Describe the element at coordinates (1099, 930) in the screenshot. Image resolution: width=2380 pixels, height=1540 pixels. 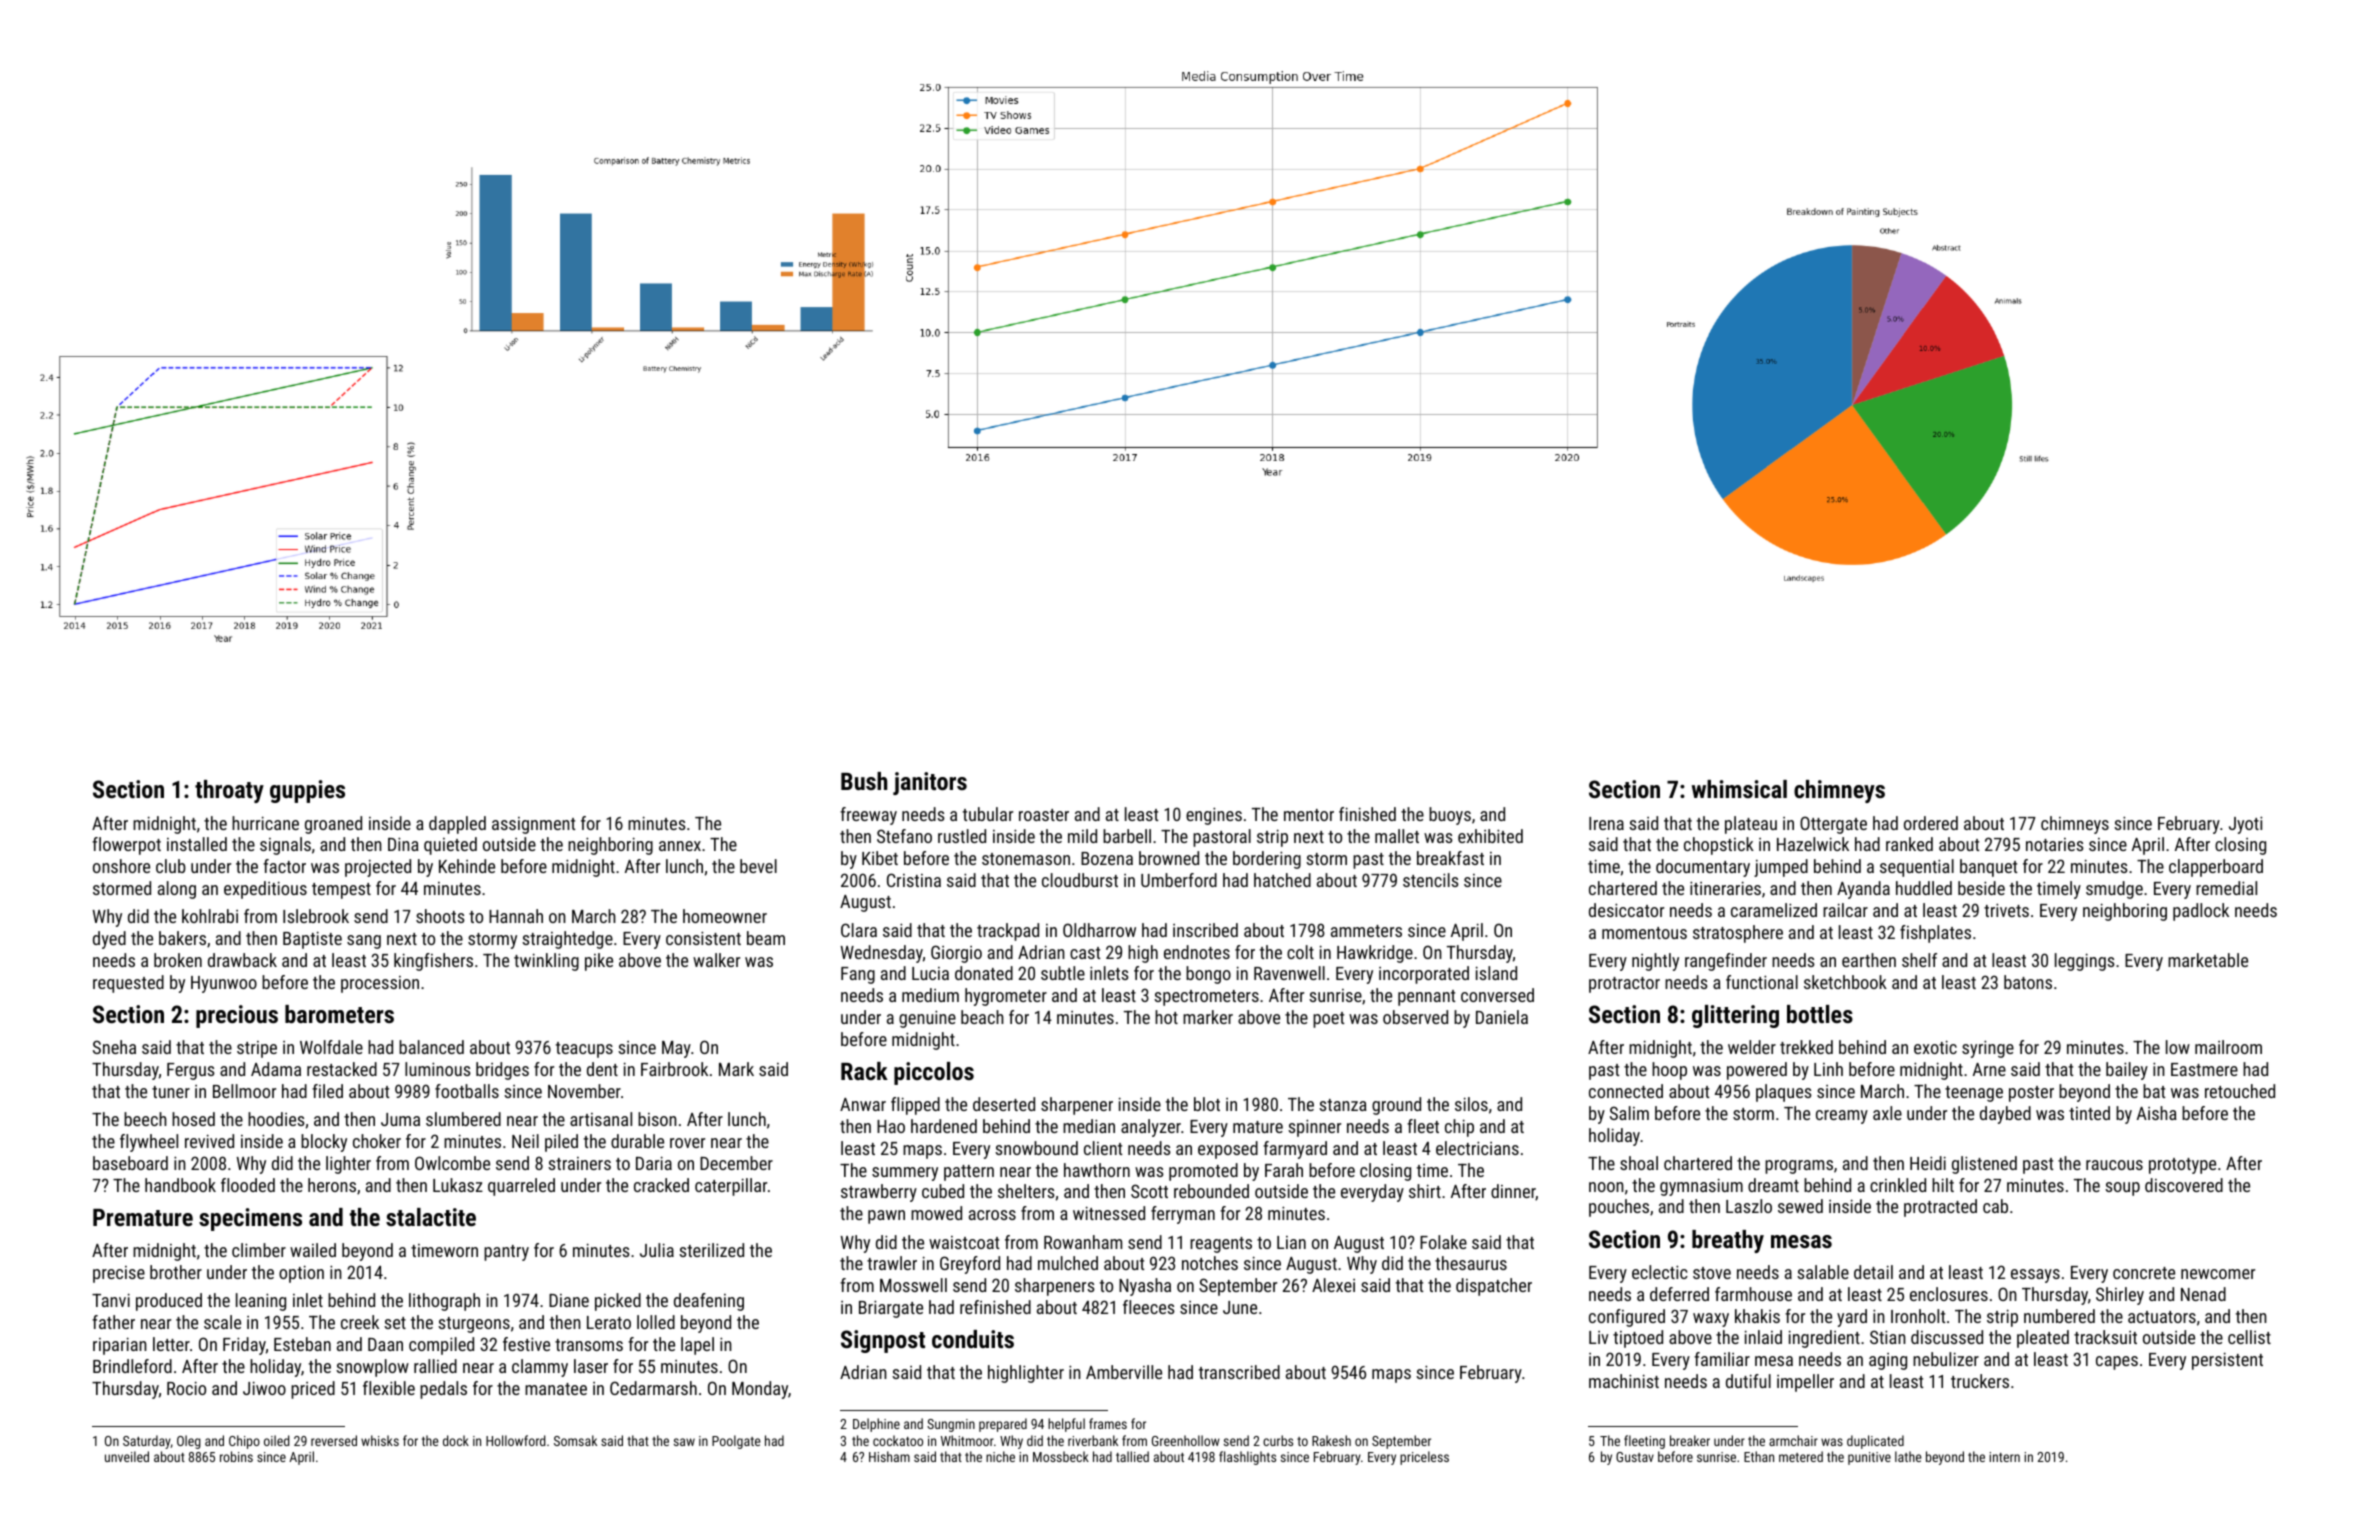
I see `Oldharrow` at that location.
